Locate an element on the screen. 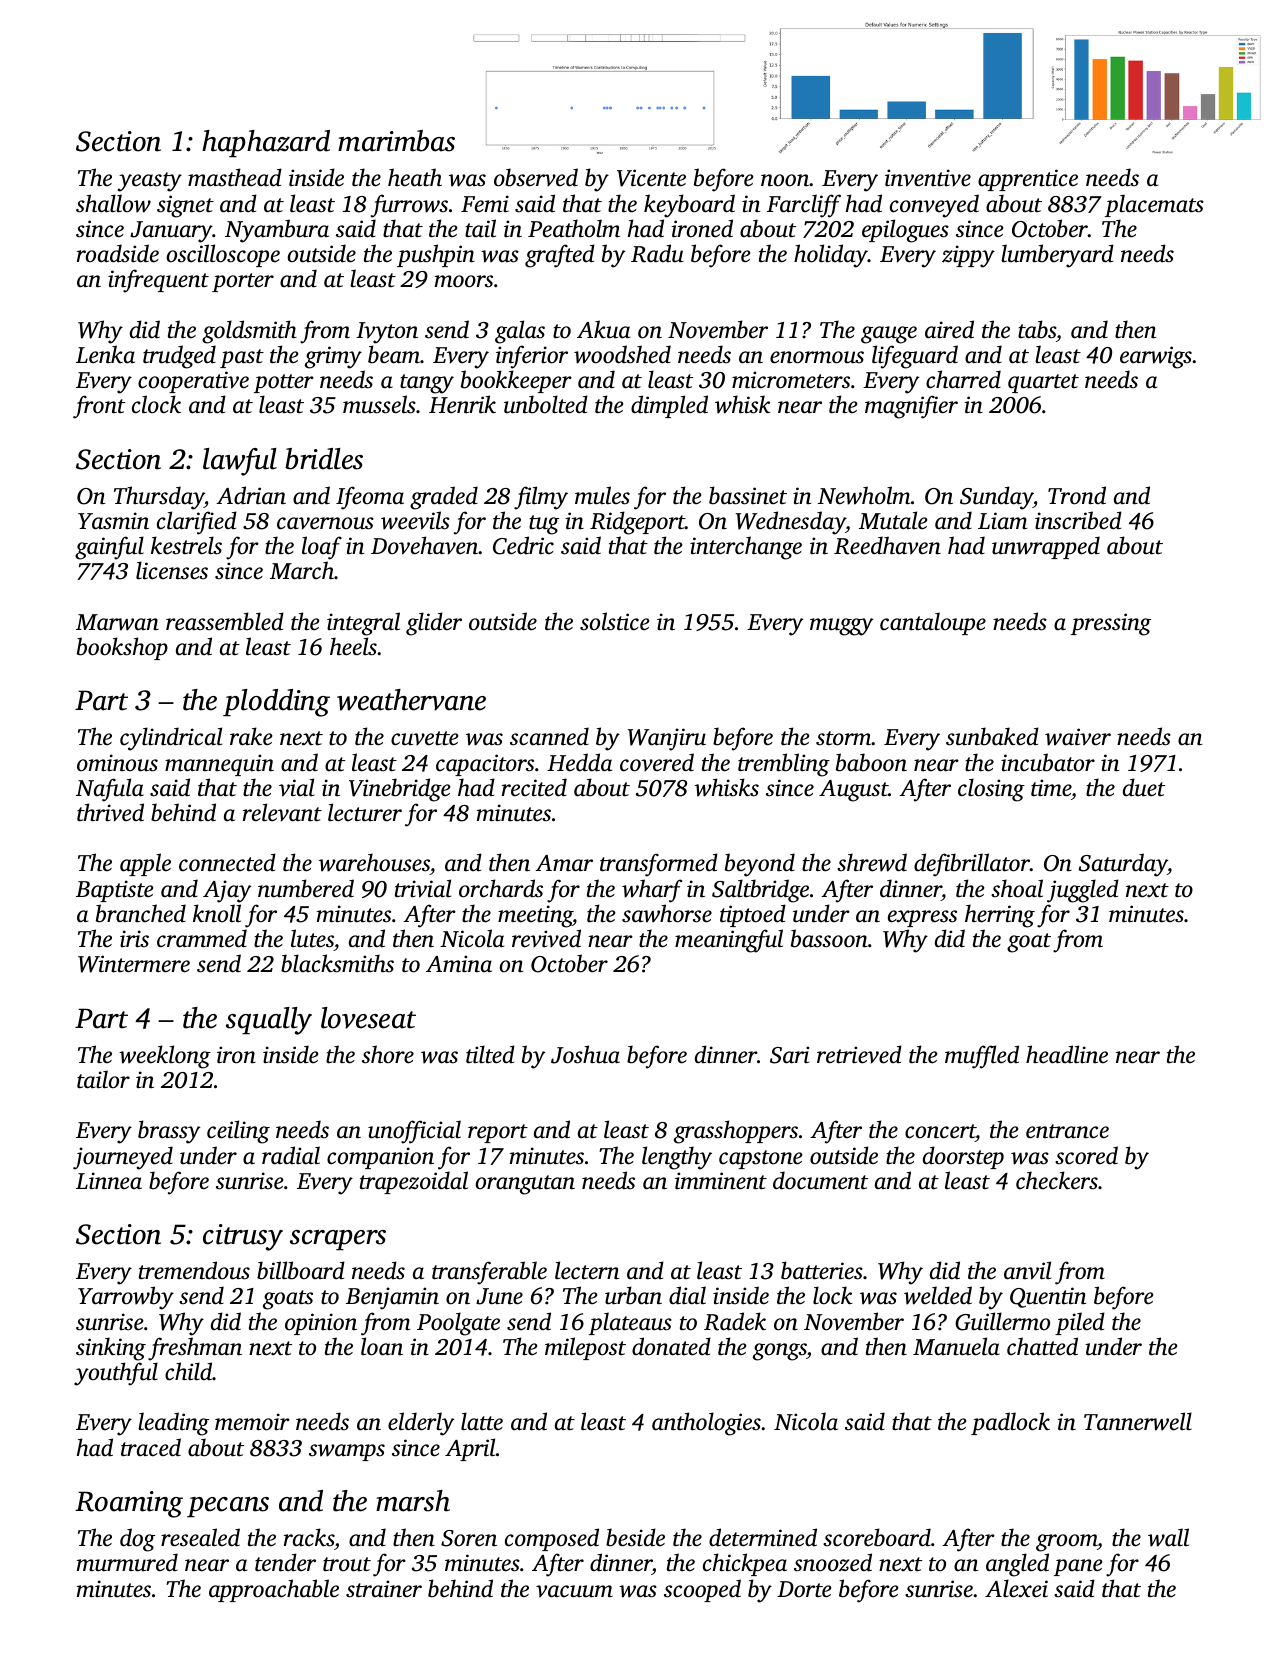  approachable is located at coordinates (274, 1590).
